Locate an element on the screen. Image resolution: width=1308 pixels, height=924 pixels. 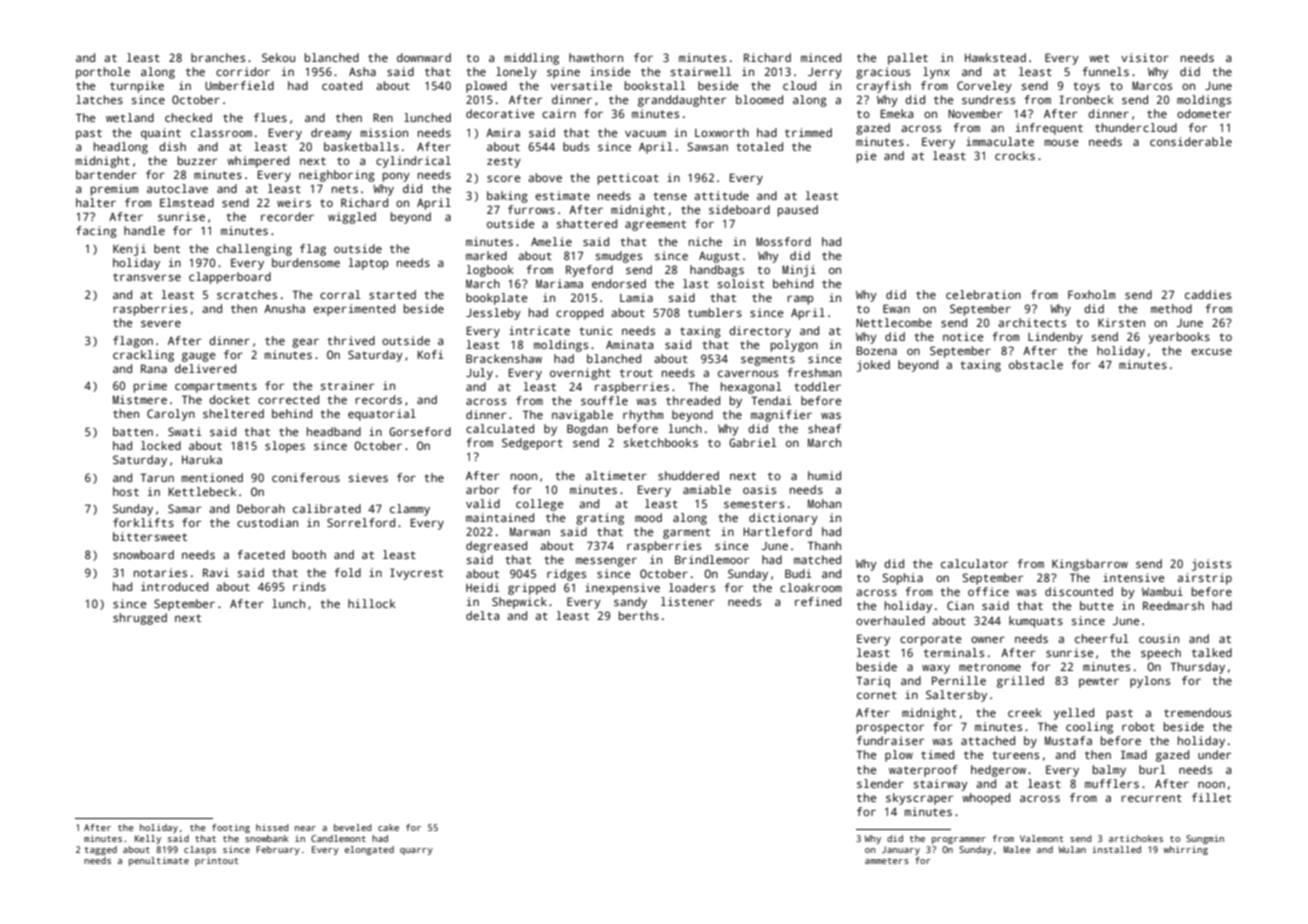
corrected is located at coordinates (288, 399).
